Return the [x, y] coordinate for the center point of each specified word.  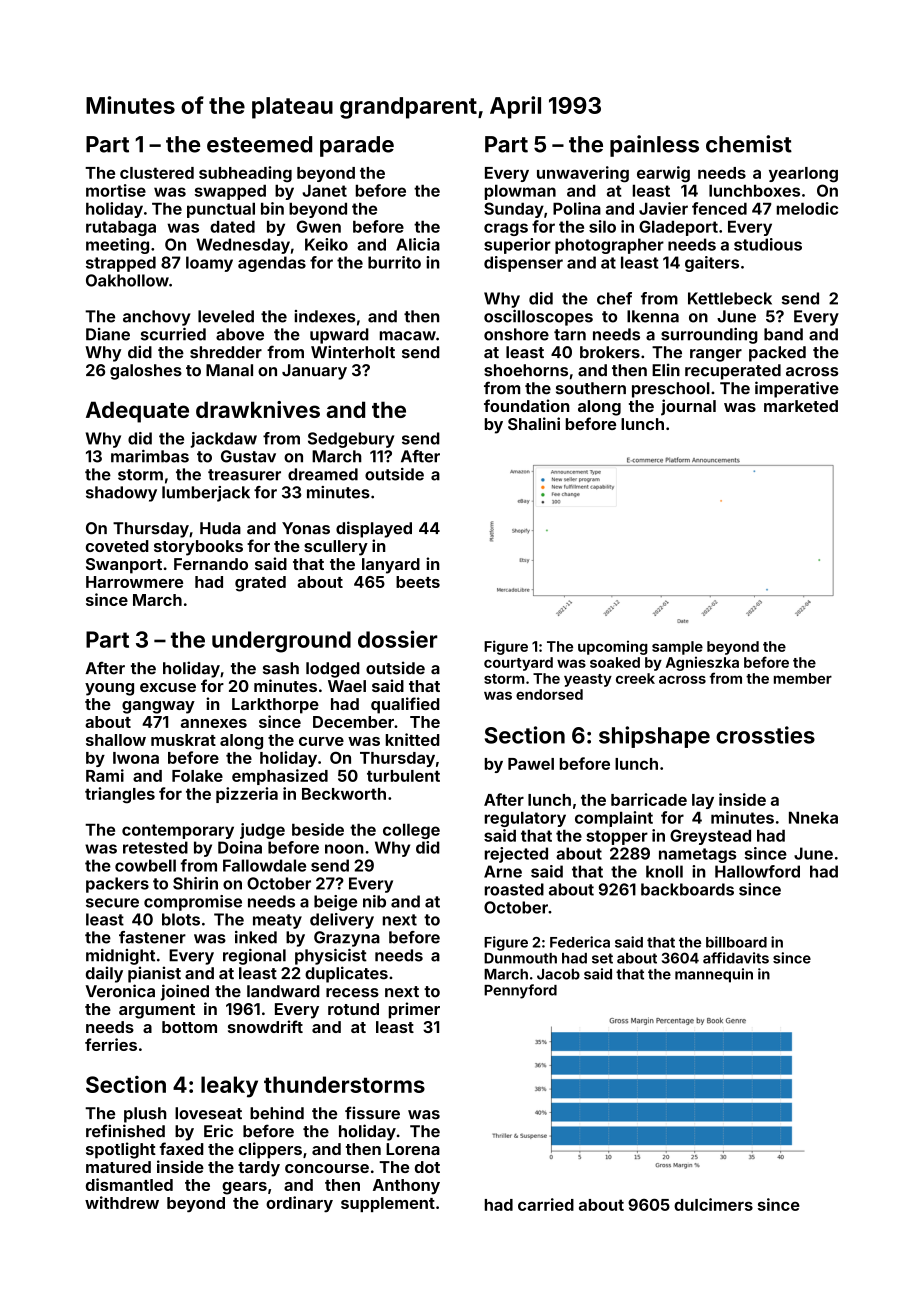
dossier [398, 639]
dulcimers [713, 1204]
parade [357, 146]
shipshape [654, 737]
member [803, 678]
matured [118, 1167]
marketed [801, 406]
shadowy [121, 494]
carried [546, 1204]
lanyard [391, 566]
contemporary [178, 831]
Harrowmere [134, 582]
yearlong [803, 175]
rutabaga [121, 228]
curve [321, 741]
